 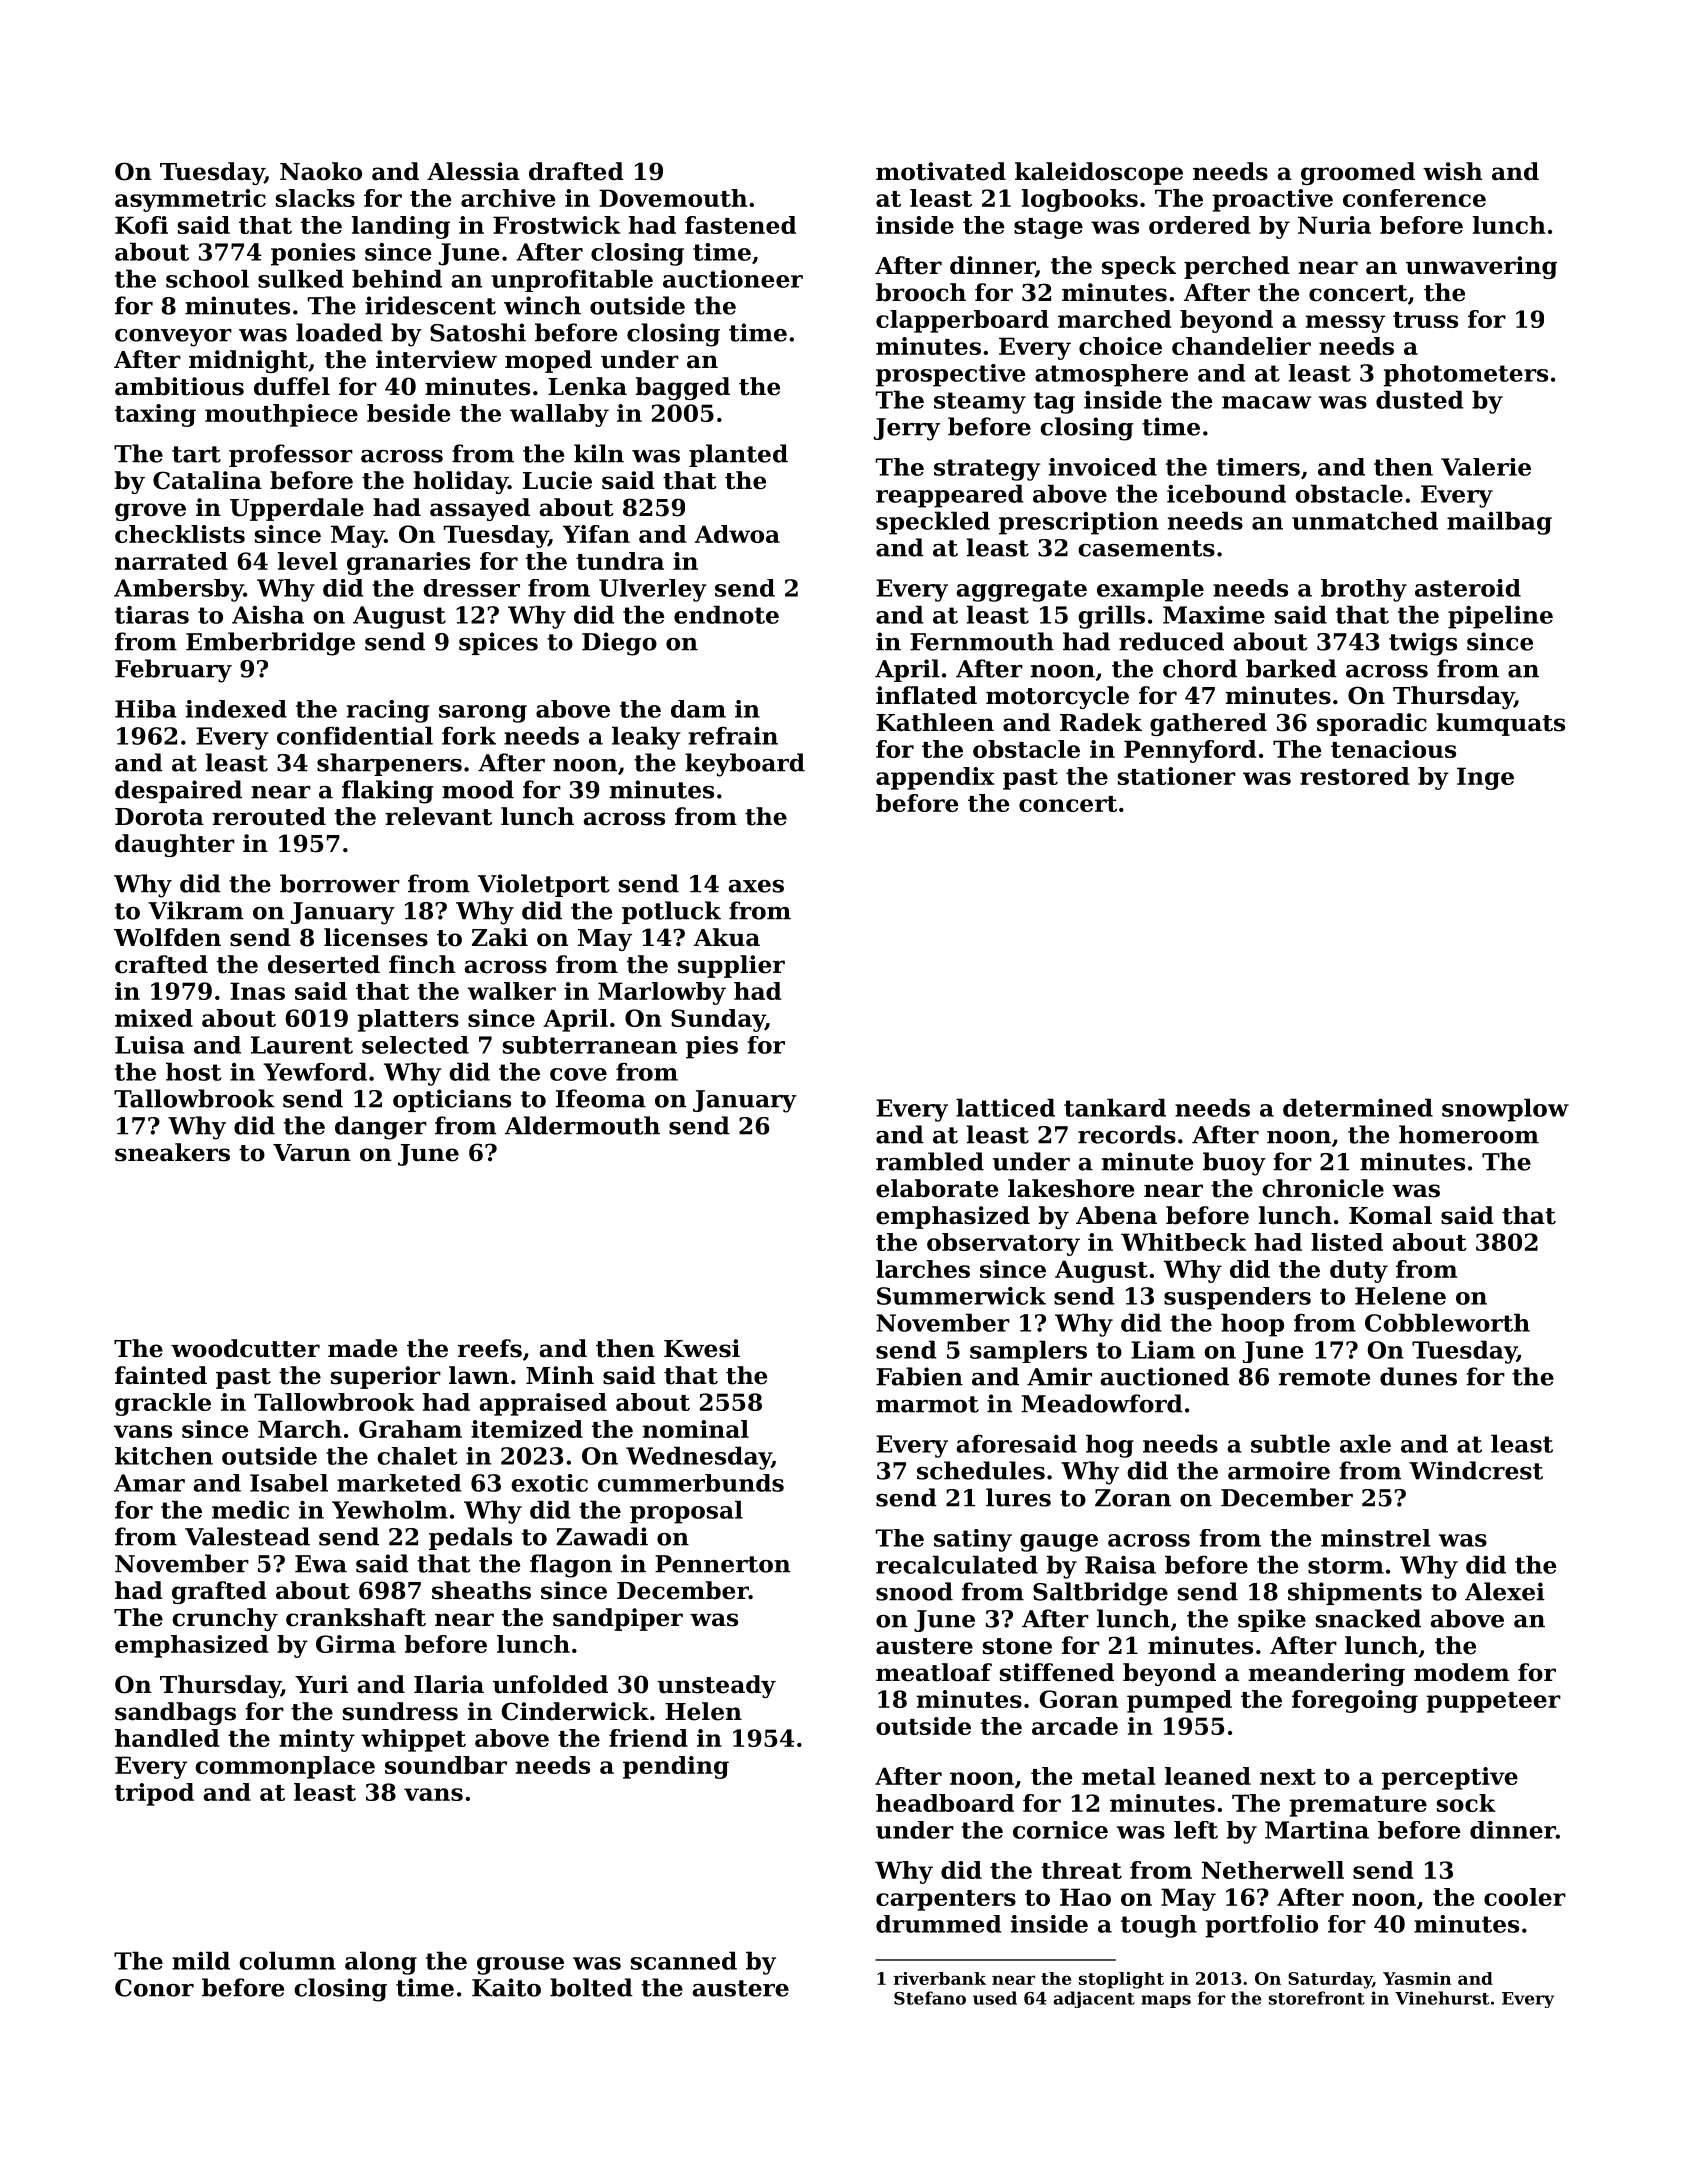 What do you see at coordinates (1099, 173) in the screenshot?
I see `kaleidoscope` at bounding box center [1099, 173].
